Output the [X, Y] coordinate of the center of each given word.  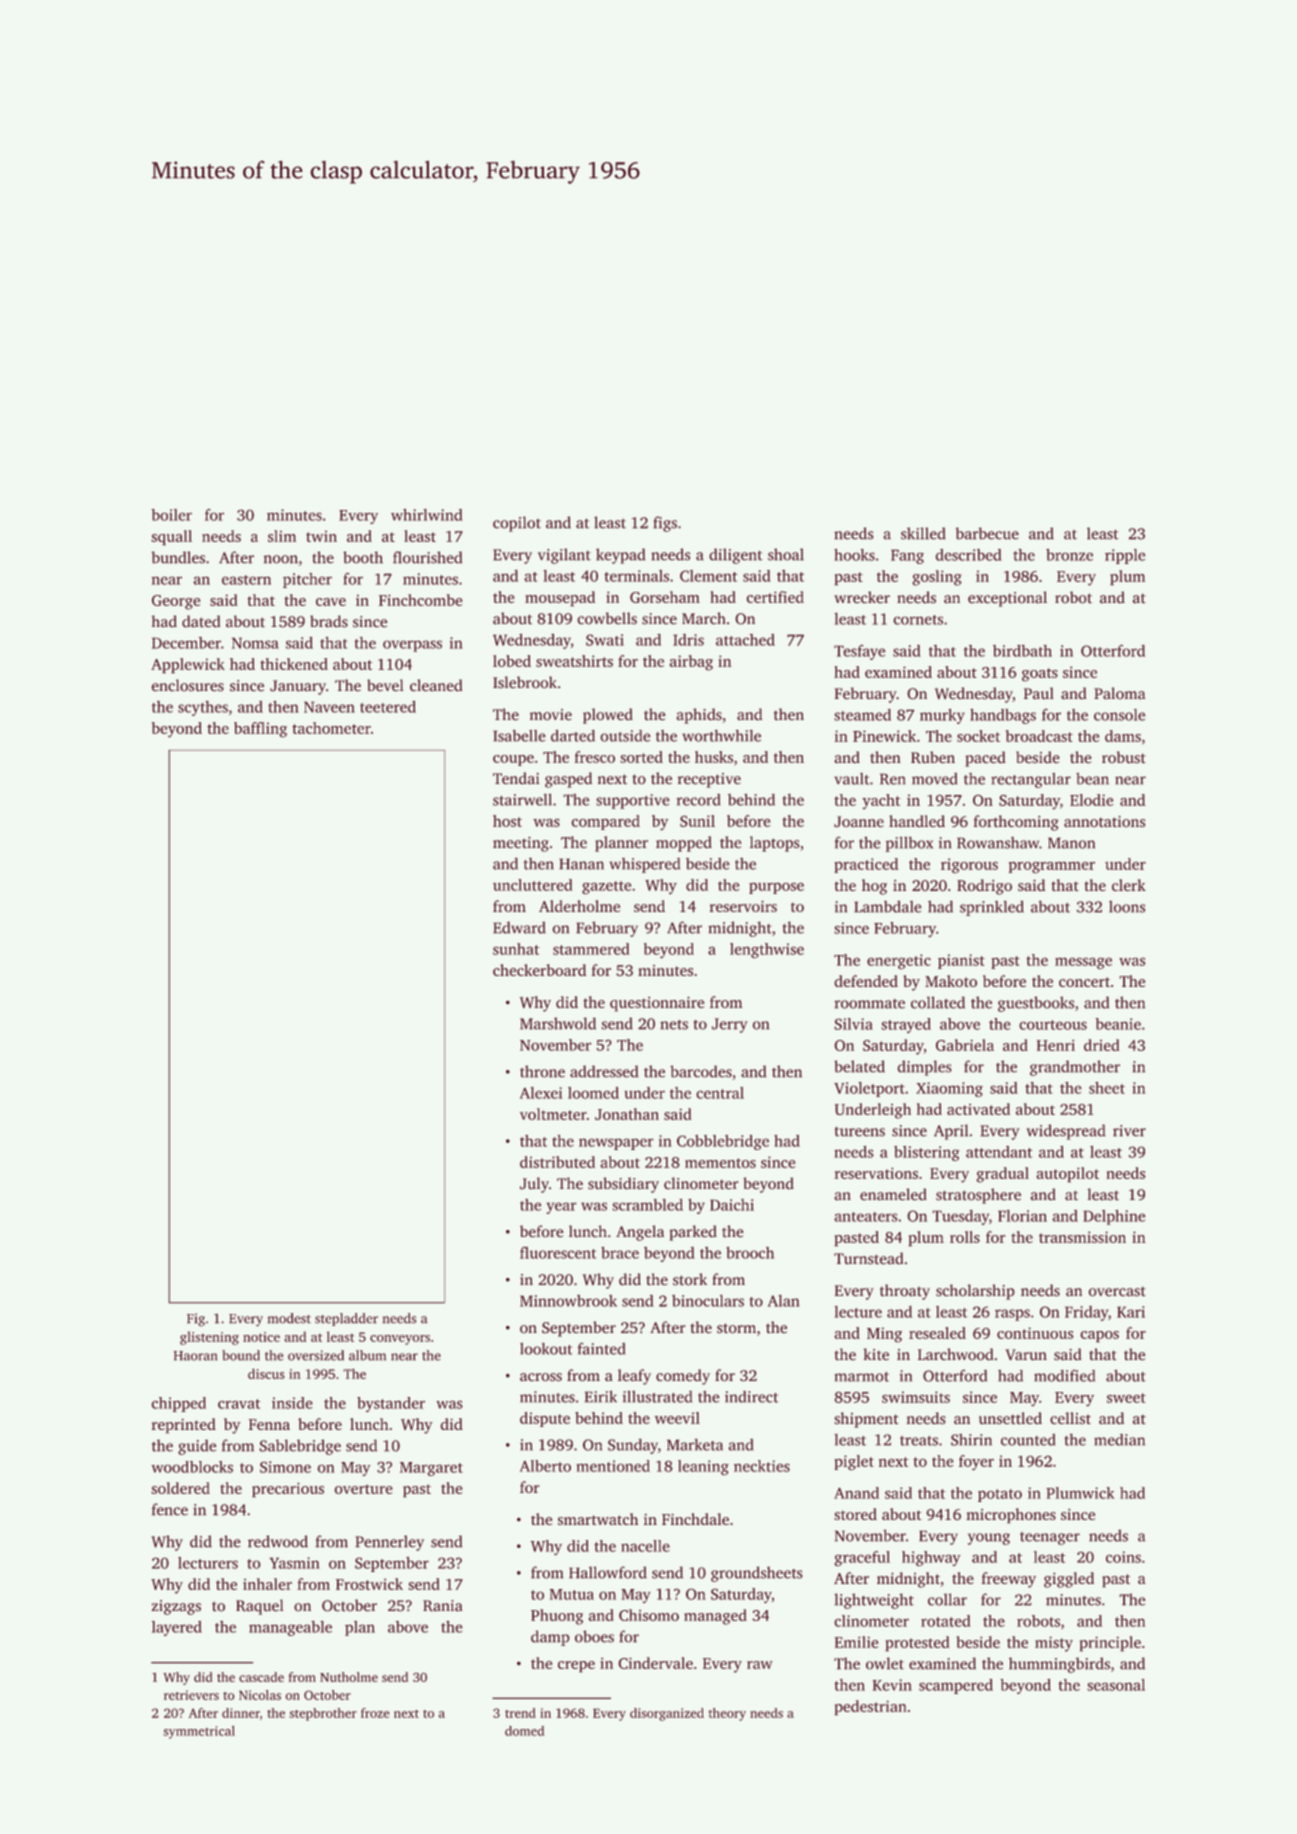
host [507, 821]
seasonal [1116, 1685]
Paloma [1120, 693]
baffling [260, 730]
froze [375, 1713]
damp [550, 1638]
